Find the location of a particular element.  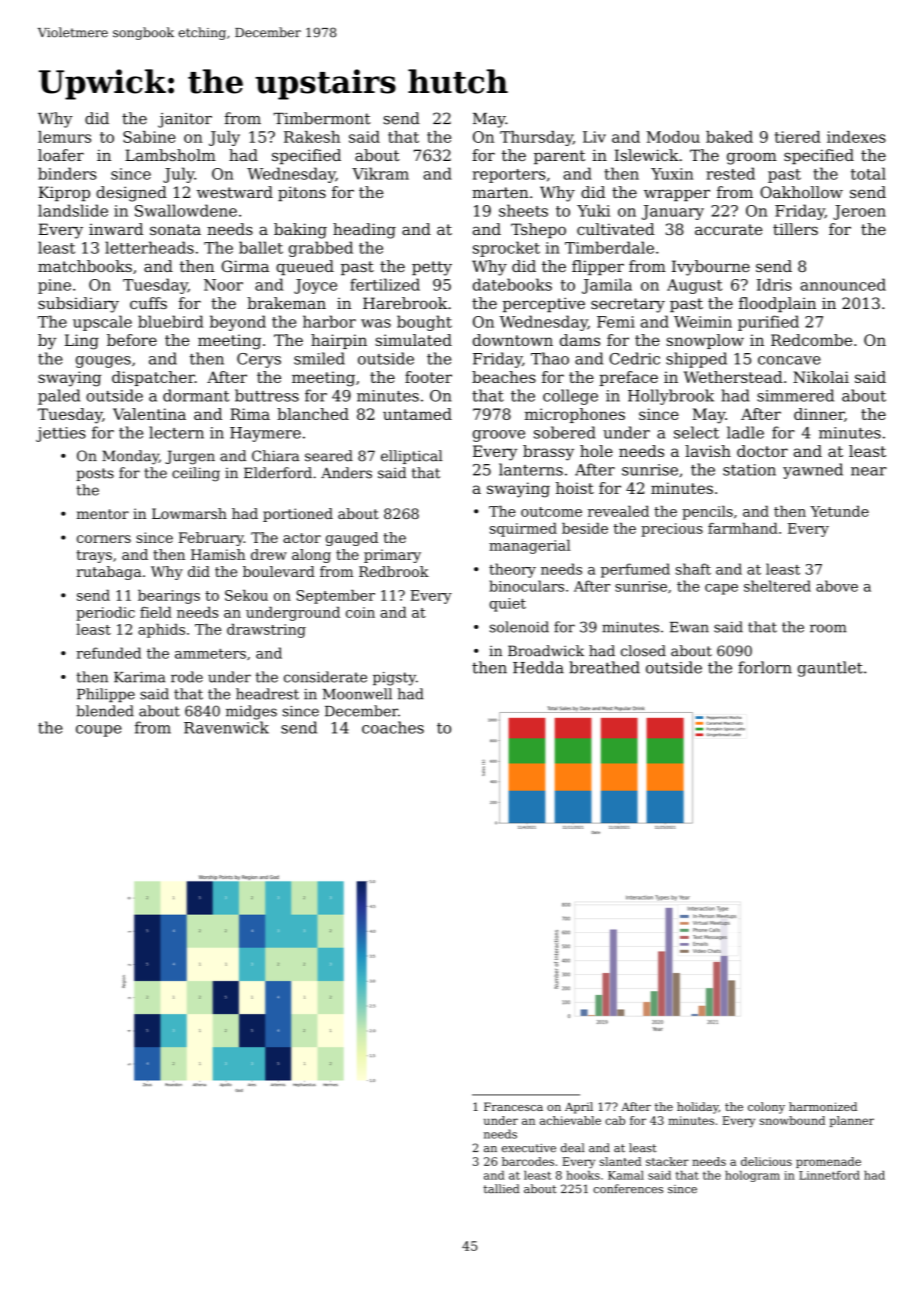

coupe is located at coordinates (99, 731).
